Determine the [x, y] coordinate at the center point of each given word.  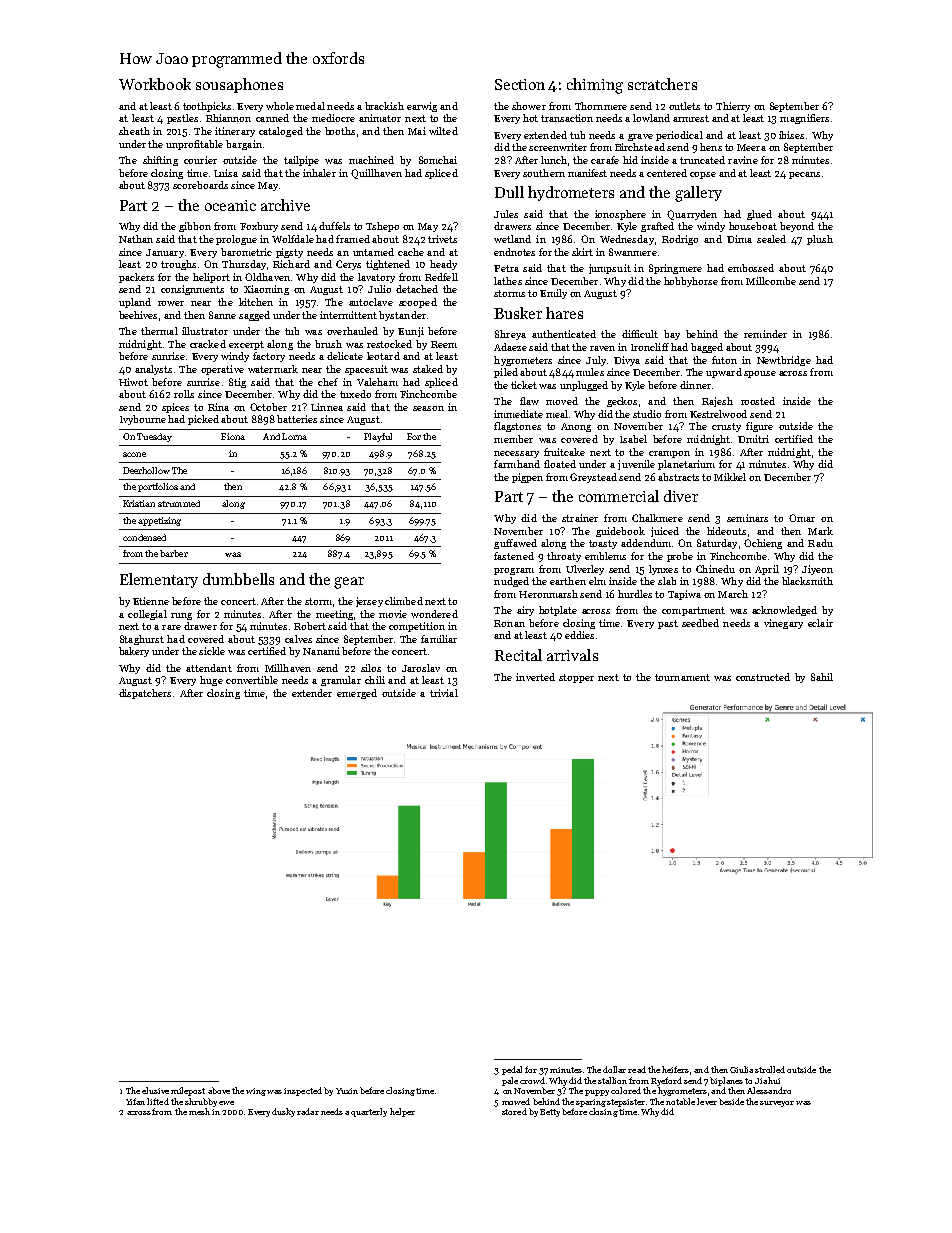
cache [411, 252]
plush [820, 240]
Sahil [822, 677]
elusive [155, 1090]
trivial [444, 693]
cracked [208, 344]
